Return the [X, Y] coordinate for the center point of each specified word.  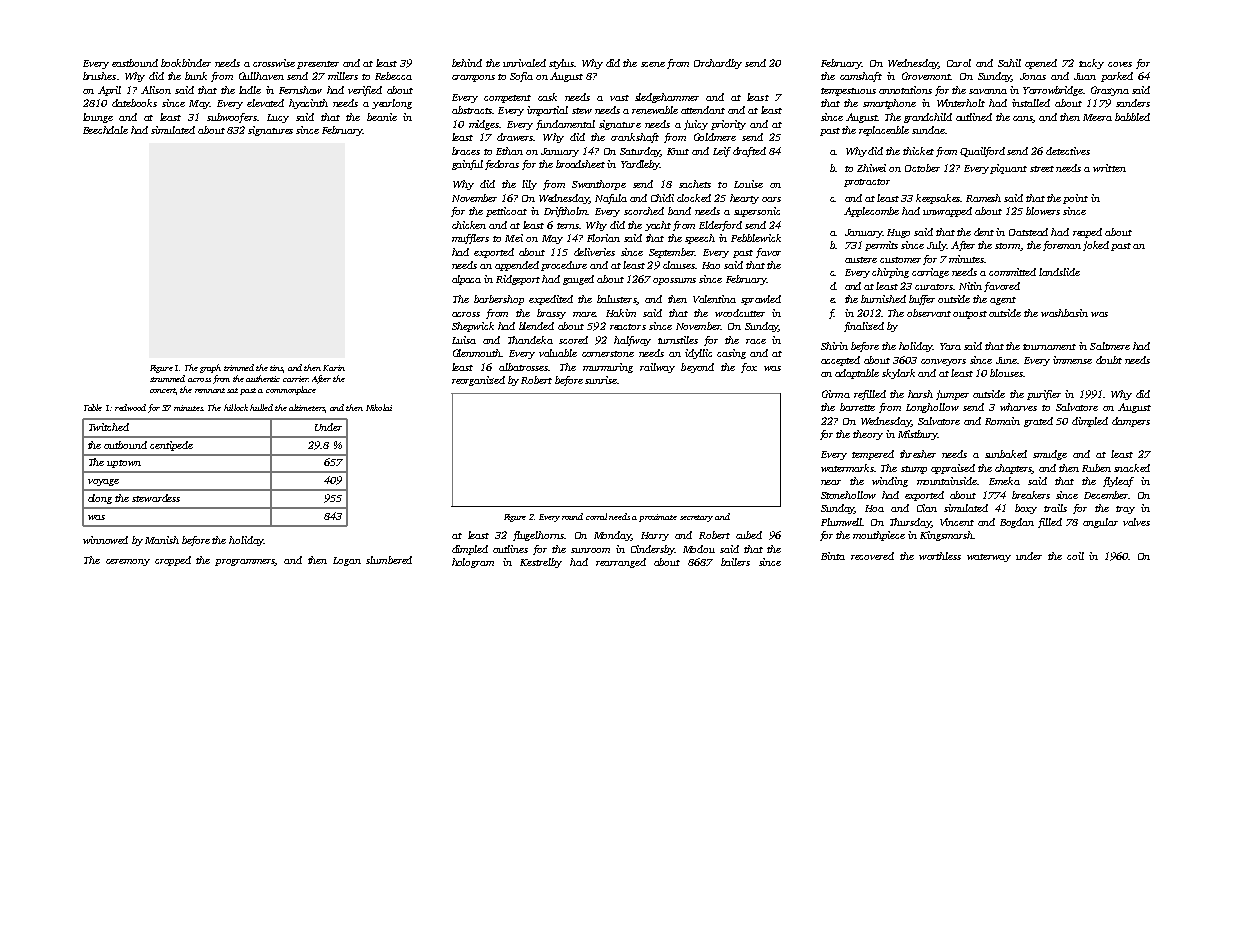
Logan [347, 561]
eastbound [135, 63]
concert [163, 390]
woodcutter [740, 313]
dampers [1131, 422]
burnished [883, 299]
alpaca [466, 280]
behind [467, 63]
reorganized [478, 381]
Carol [959, 63]
